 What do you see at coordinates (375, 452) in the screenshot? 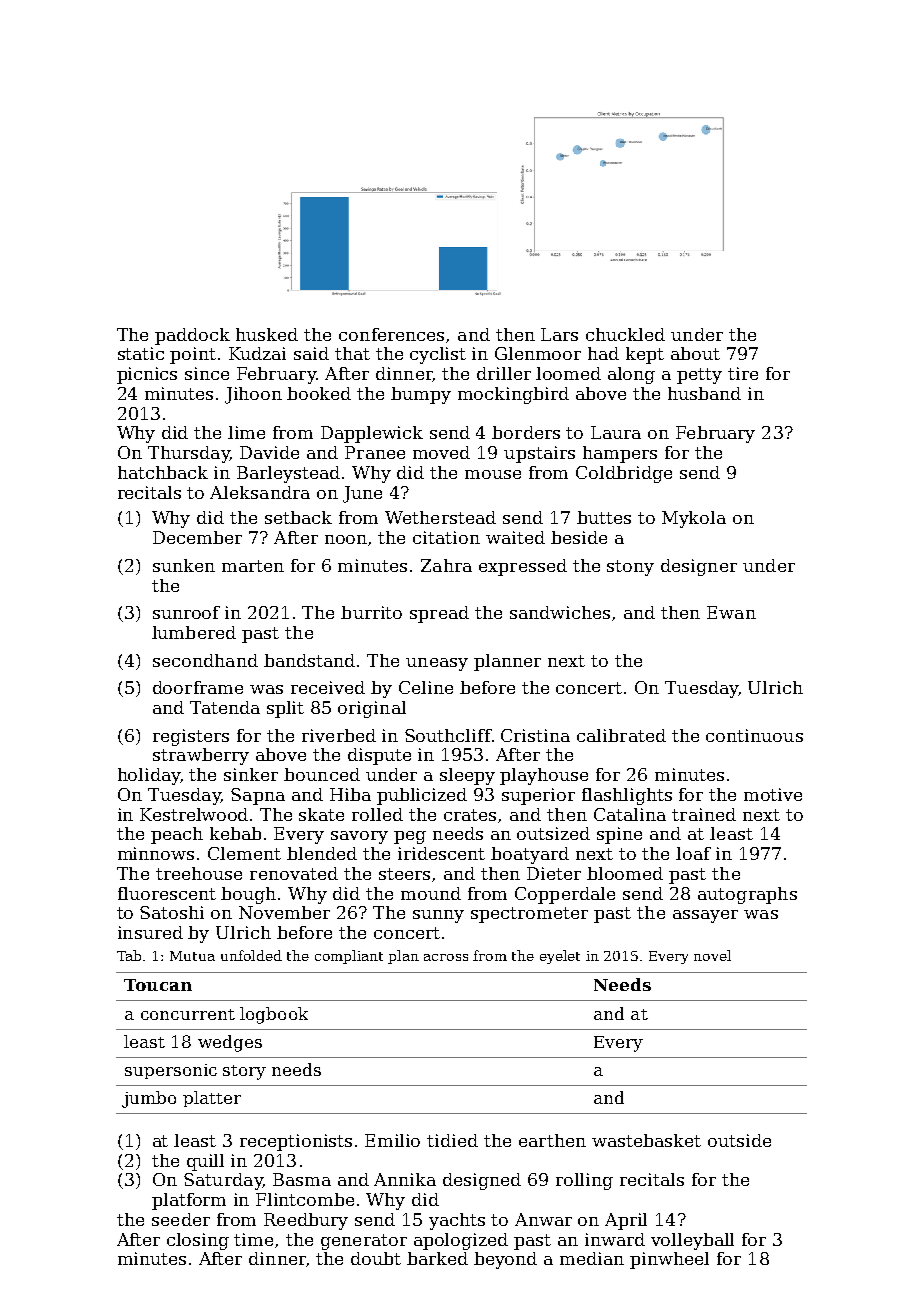
I see `Pranee` at bounding box center [375, 452].
